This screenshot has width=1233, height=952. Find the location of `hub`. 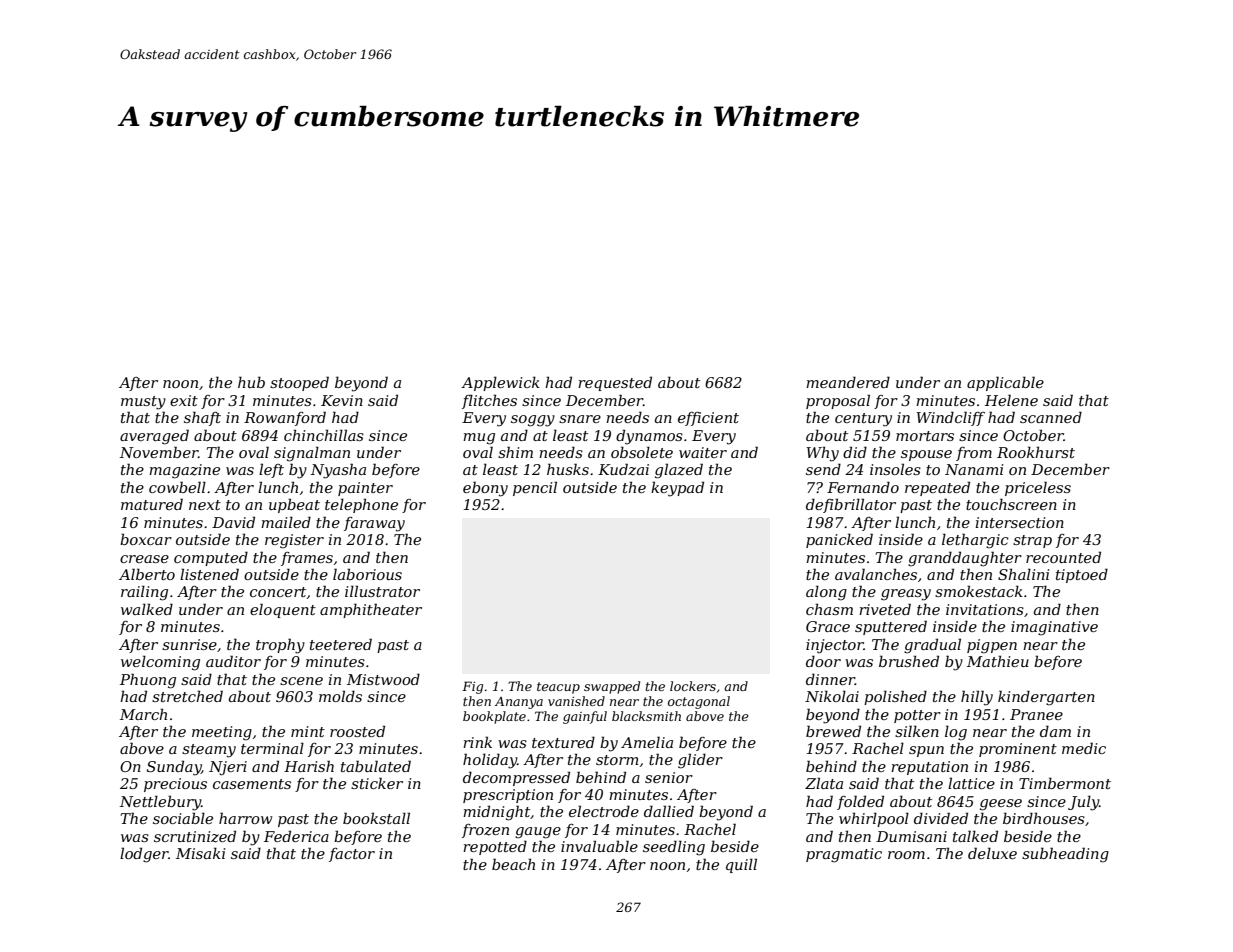

hub is located at coordinates (251, 382).
